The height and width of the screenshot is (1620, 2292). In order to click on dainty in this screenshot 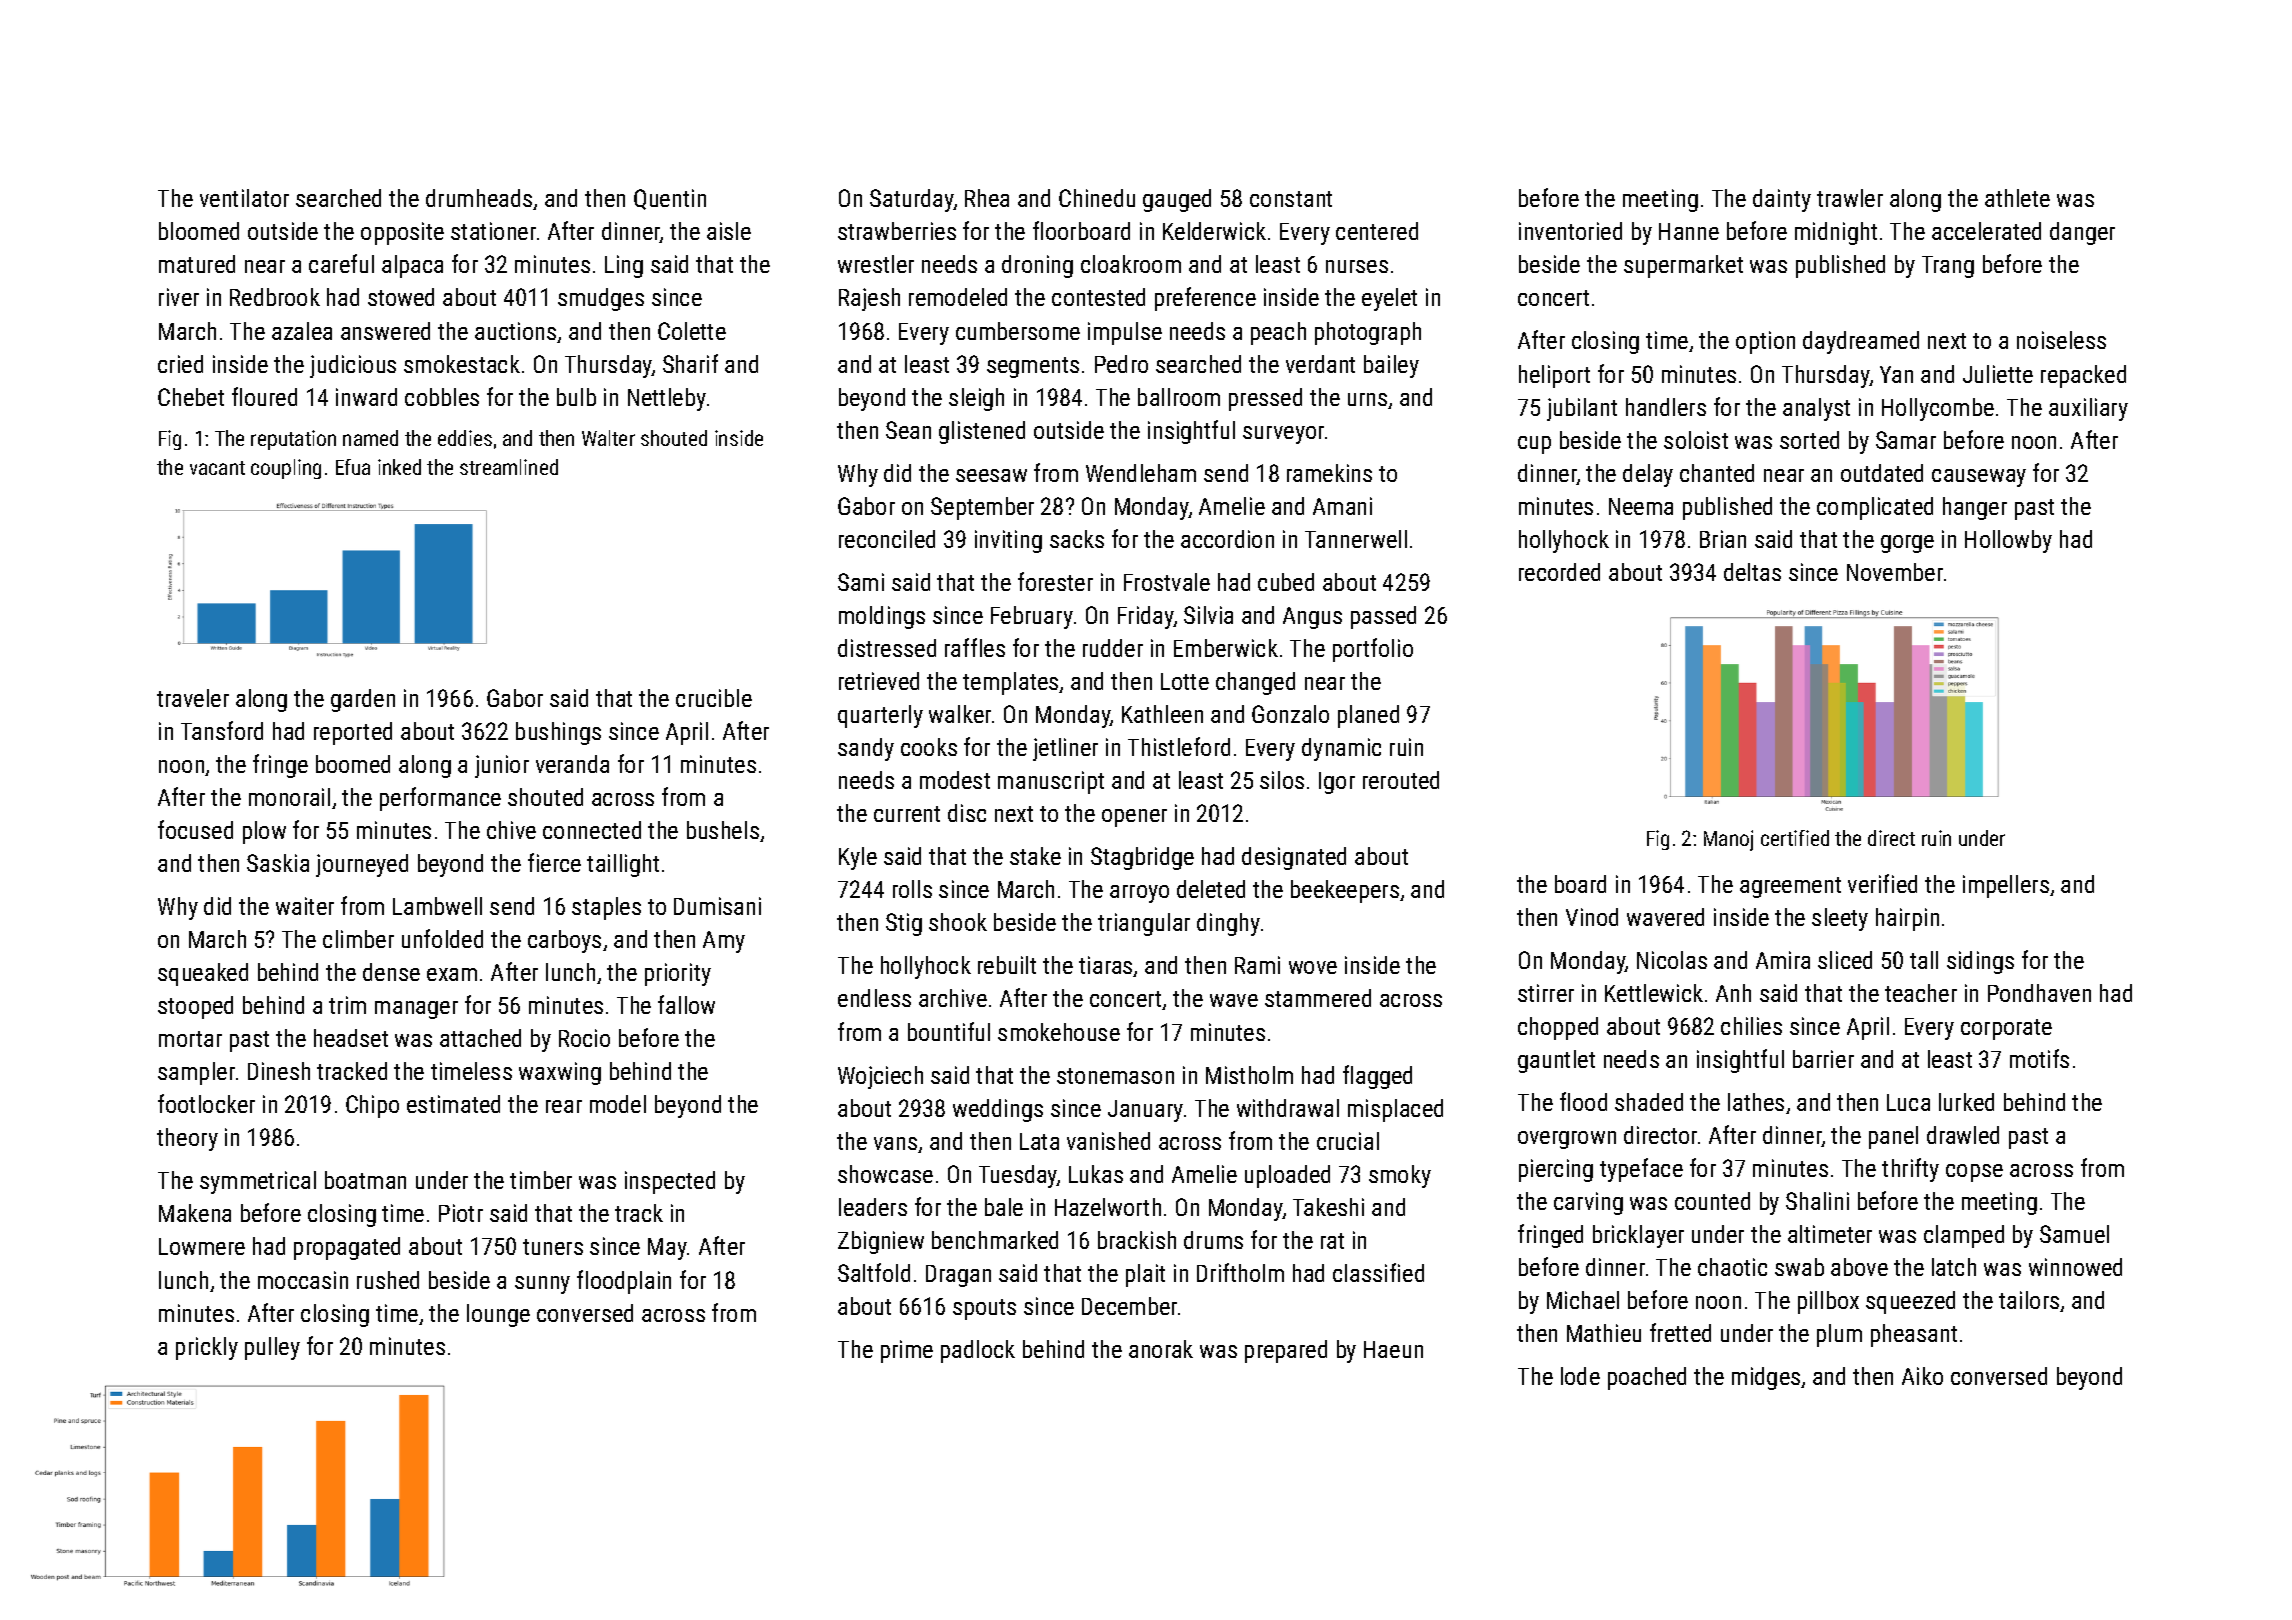, I will do `click(1782, 200)`.
